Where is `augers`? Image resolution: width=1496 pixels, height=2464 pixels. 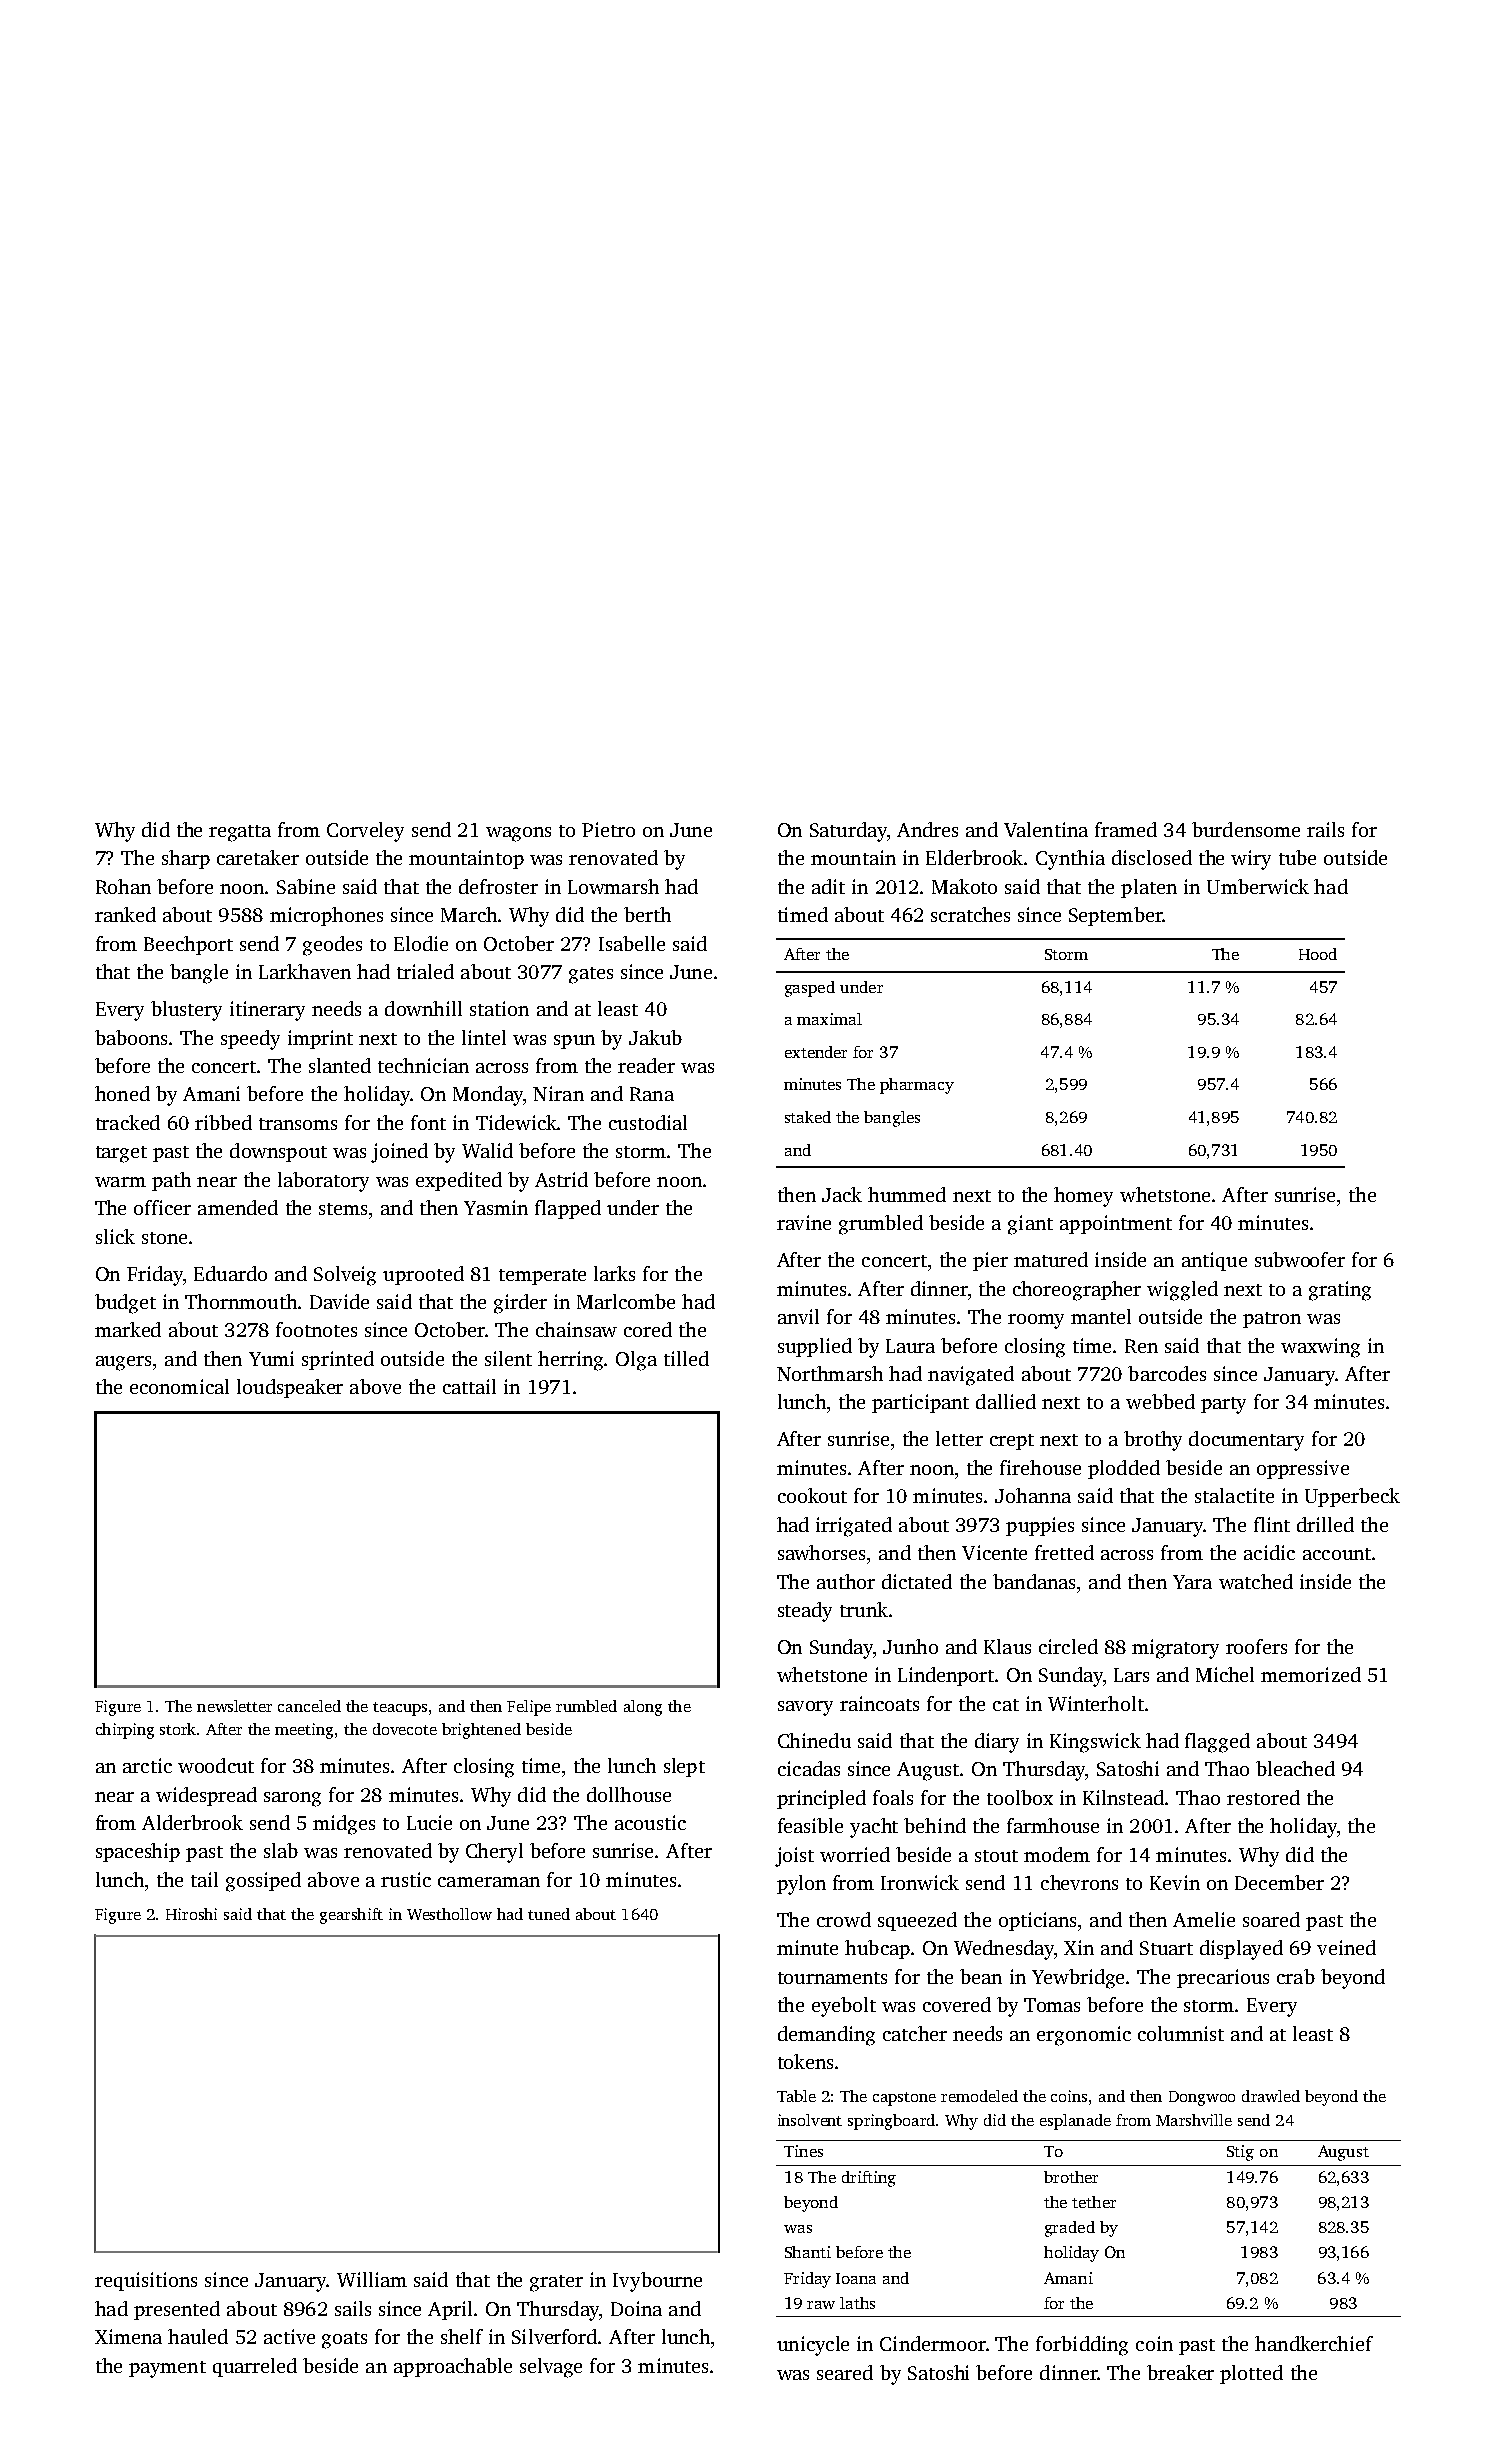 augers is located at coordinates (123, 1363).
